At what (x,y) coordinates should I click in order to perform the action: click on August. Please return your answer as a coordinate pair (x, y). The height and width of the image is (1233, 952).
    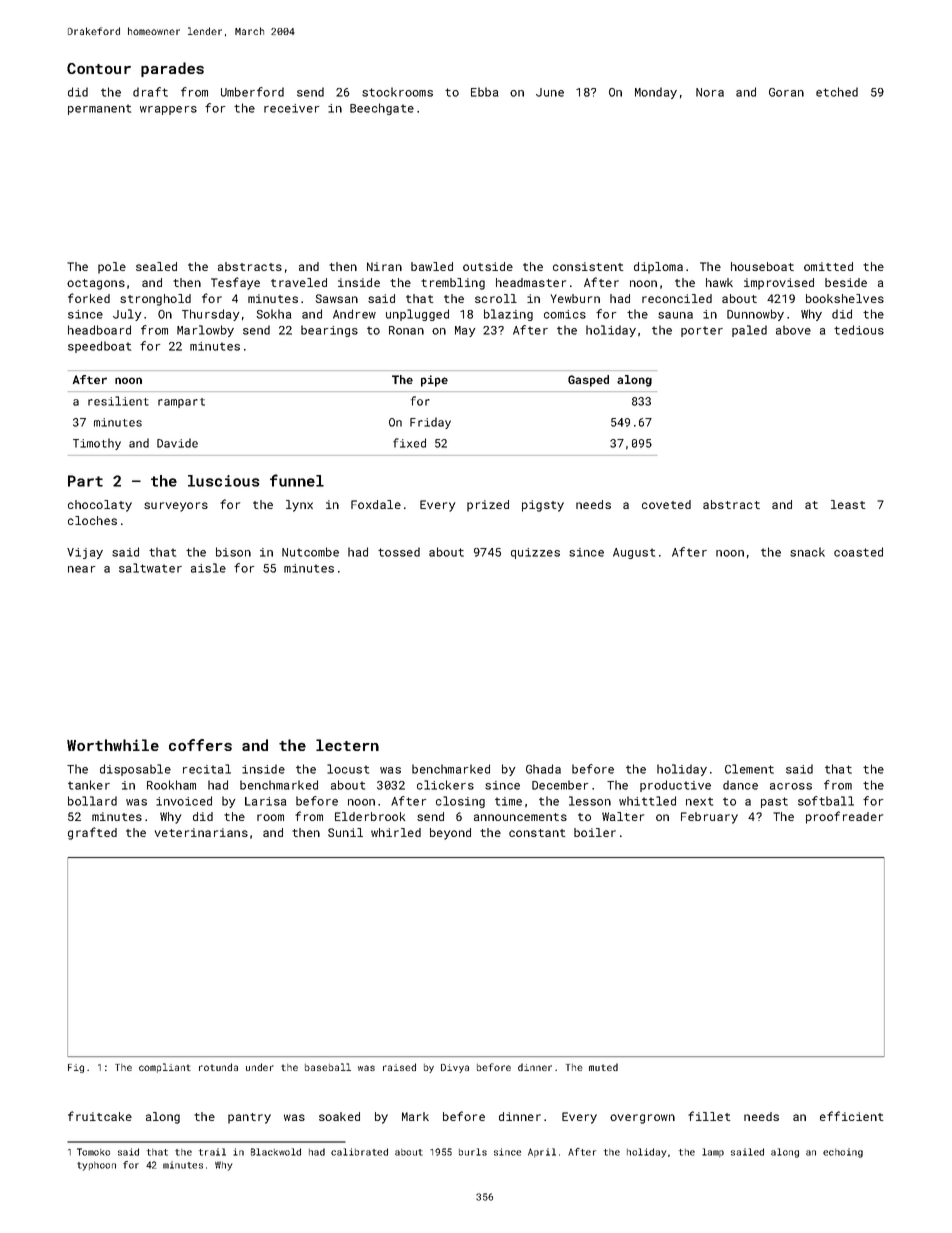
    Looking at the image, I should click on (634, 553).
